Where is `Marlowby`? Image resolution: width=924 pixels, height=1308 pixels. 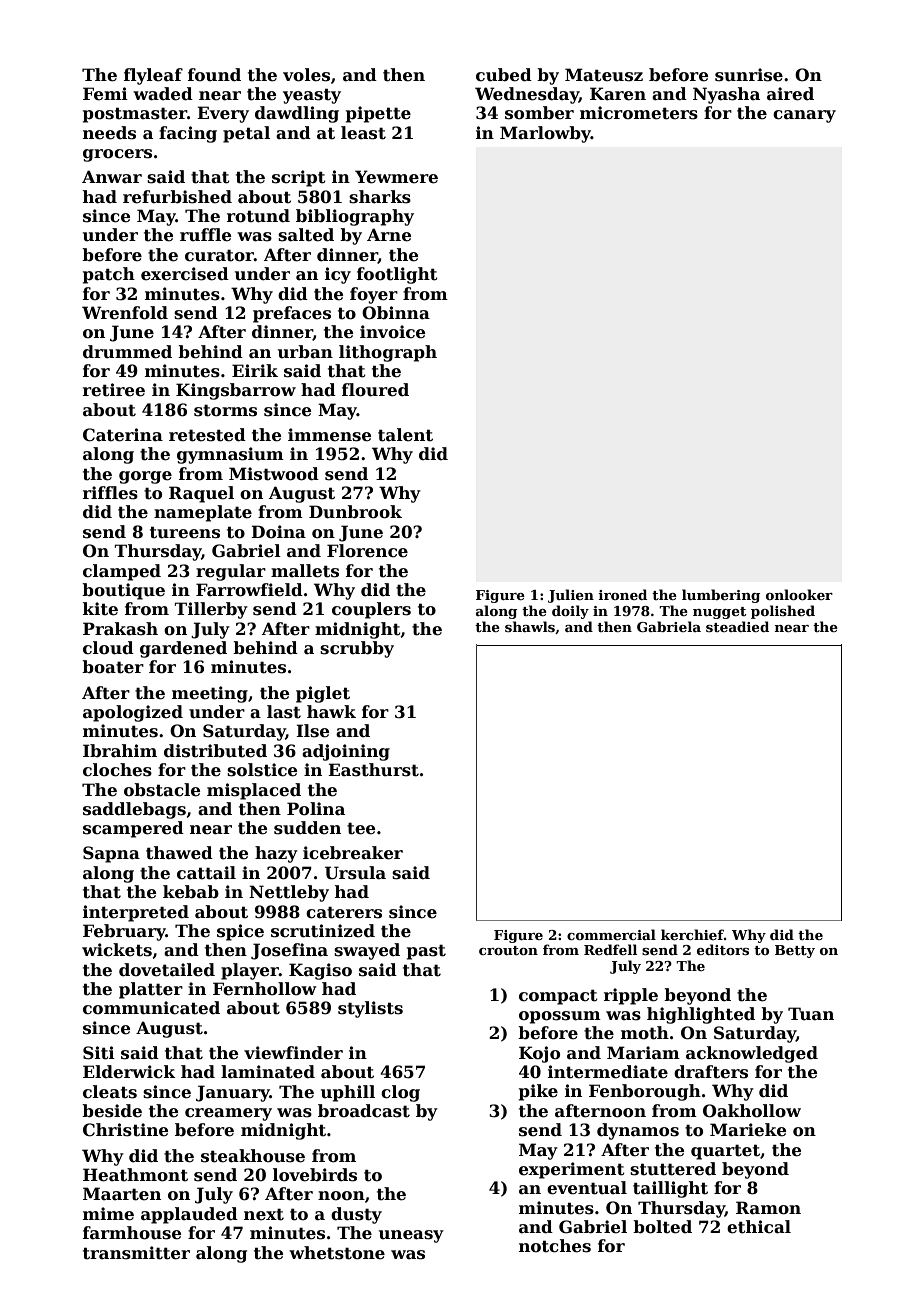
Marlowby is located at coordinates (545, 134).
